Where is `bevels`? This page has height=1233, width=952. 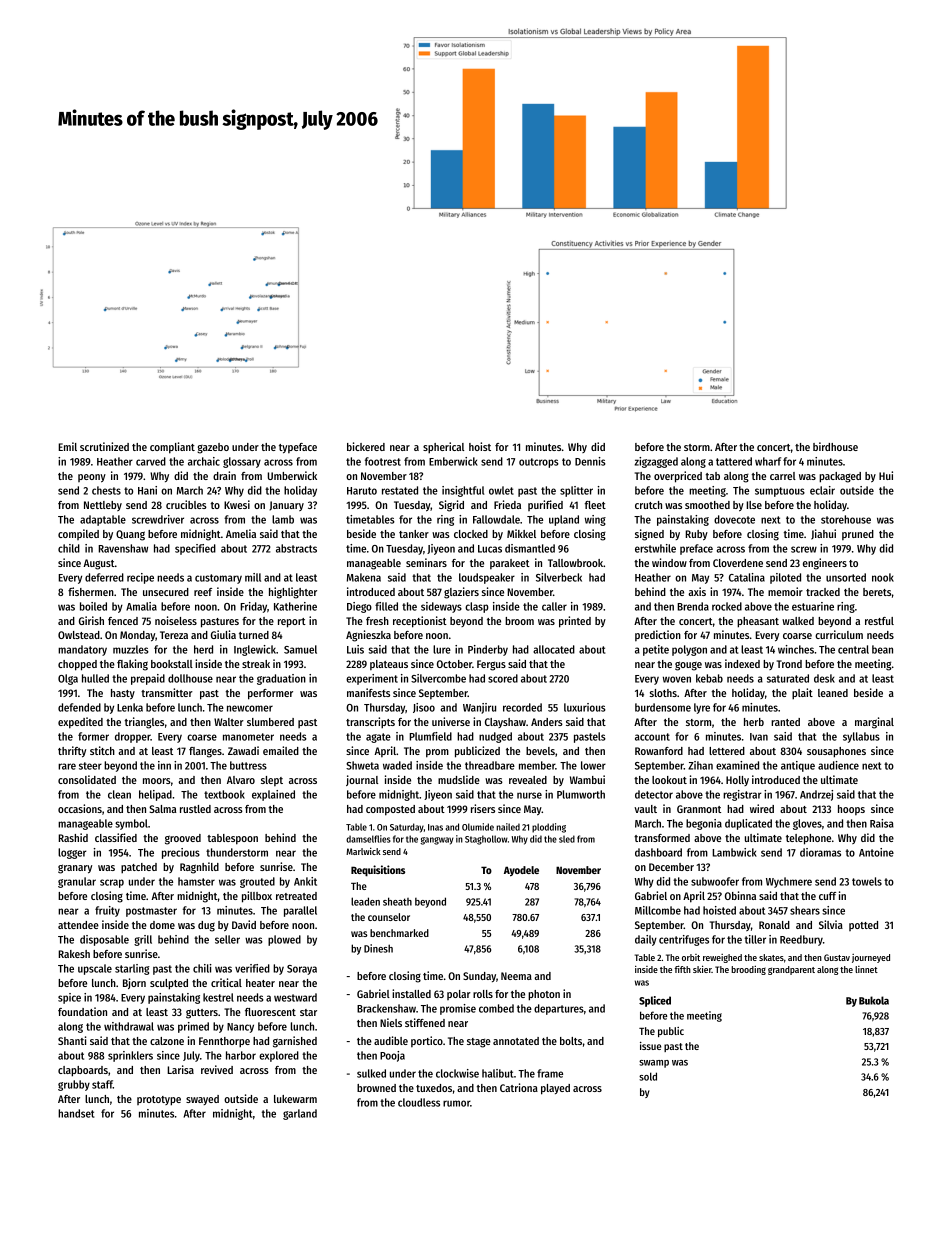
bevels is located at coordinates (540, 751).
